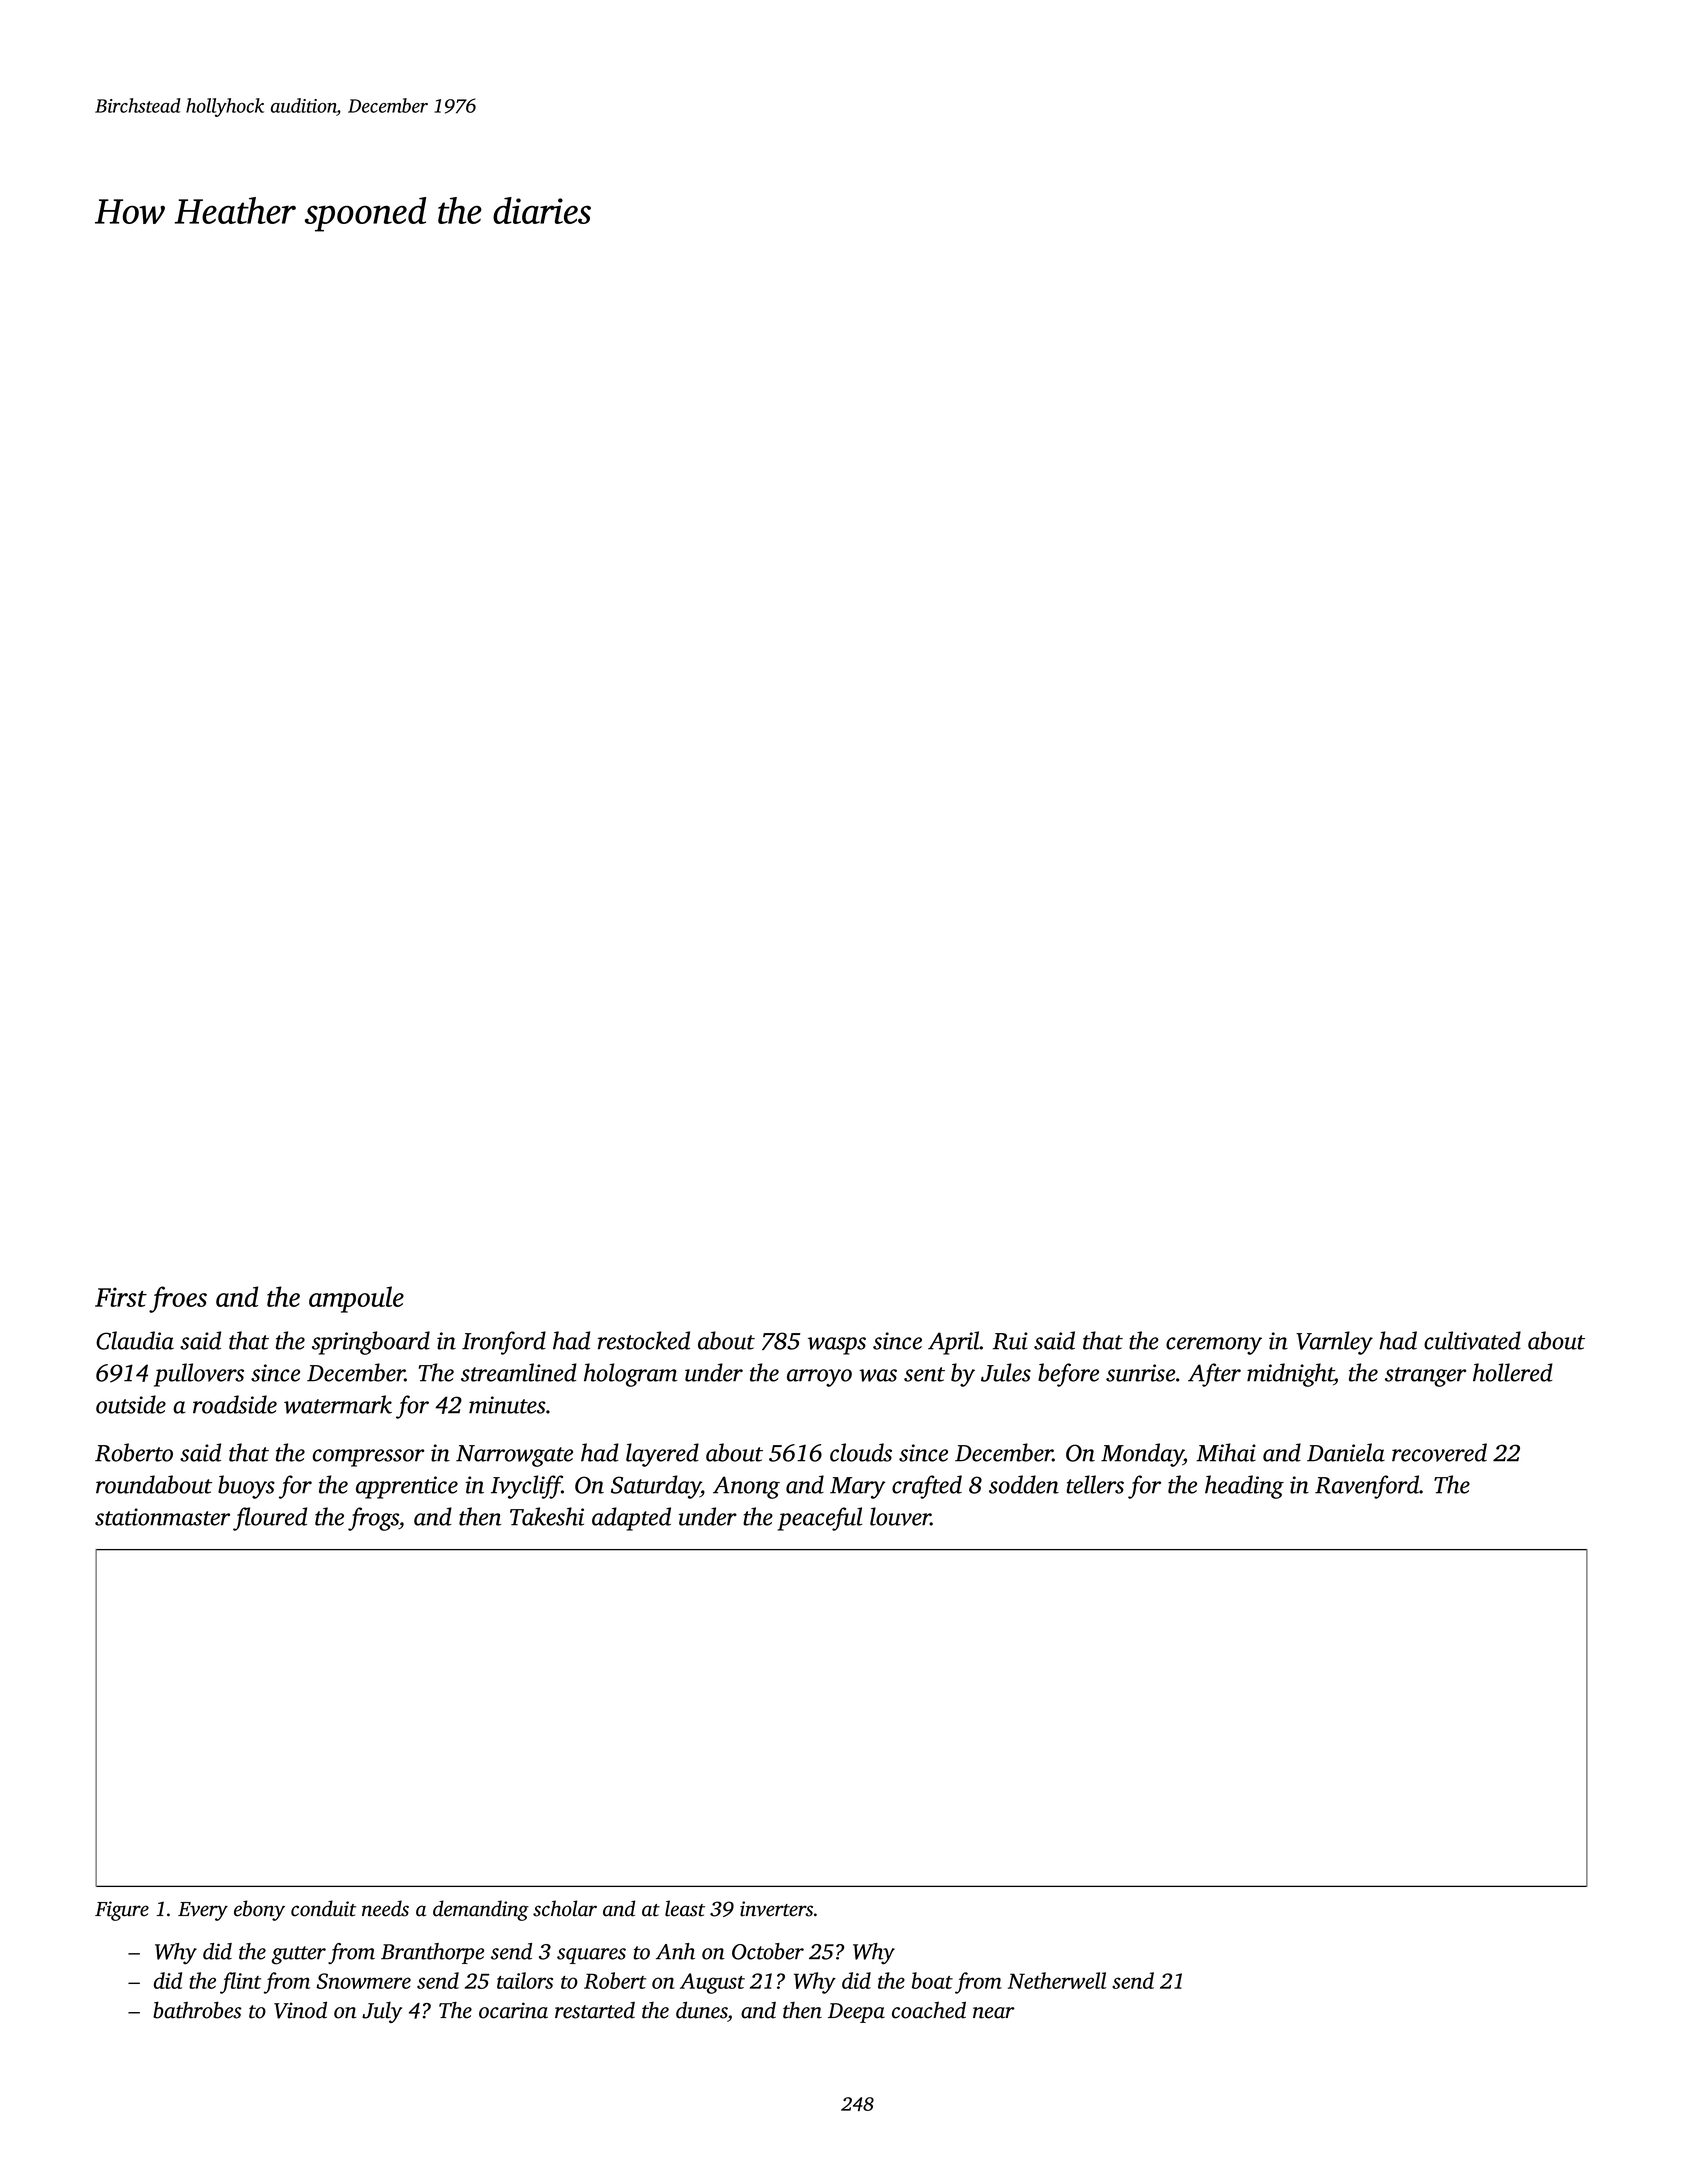  What do you see at coordinates (373, 1519) in the screenshot?
I see `frogs` at bounding box center [373, 1519].
